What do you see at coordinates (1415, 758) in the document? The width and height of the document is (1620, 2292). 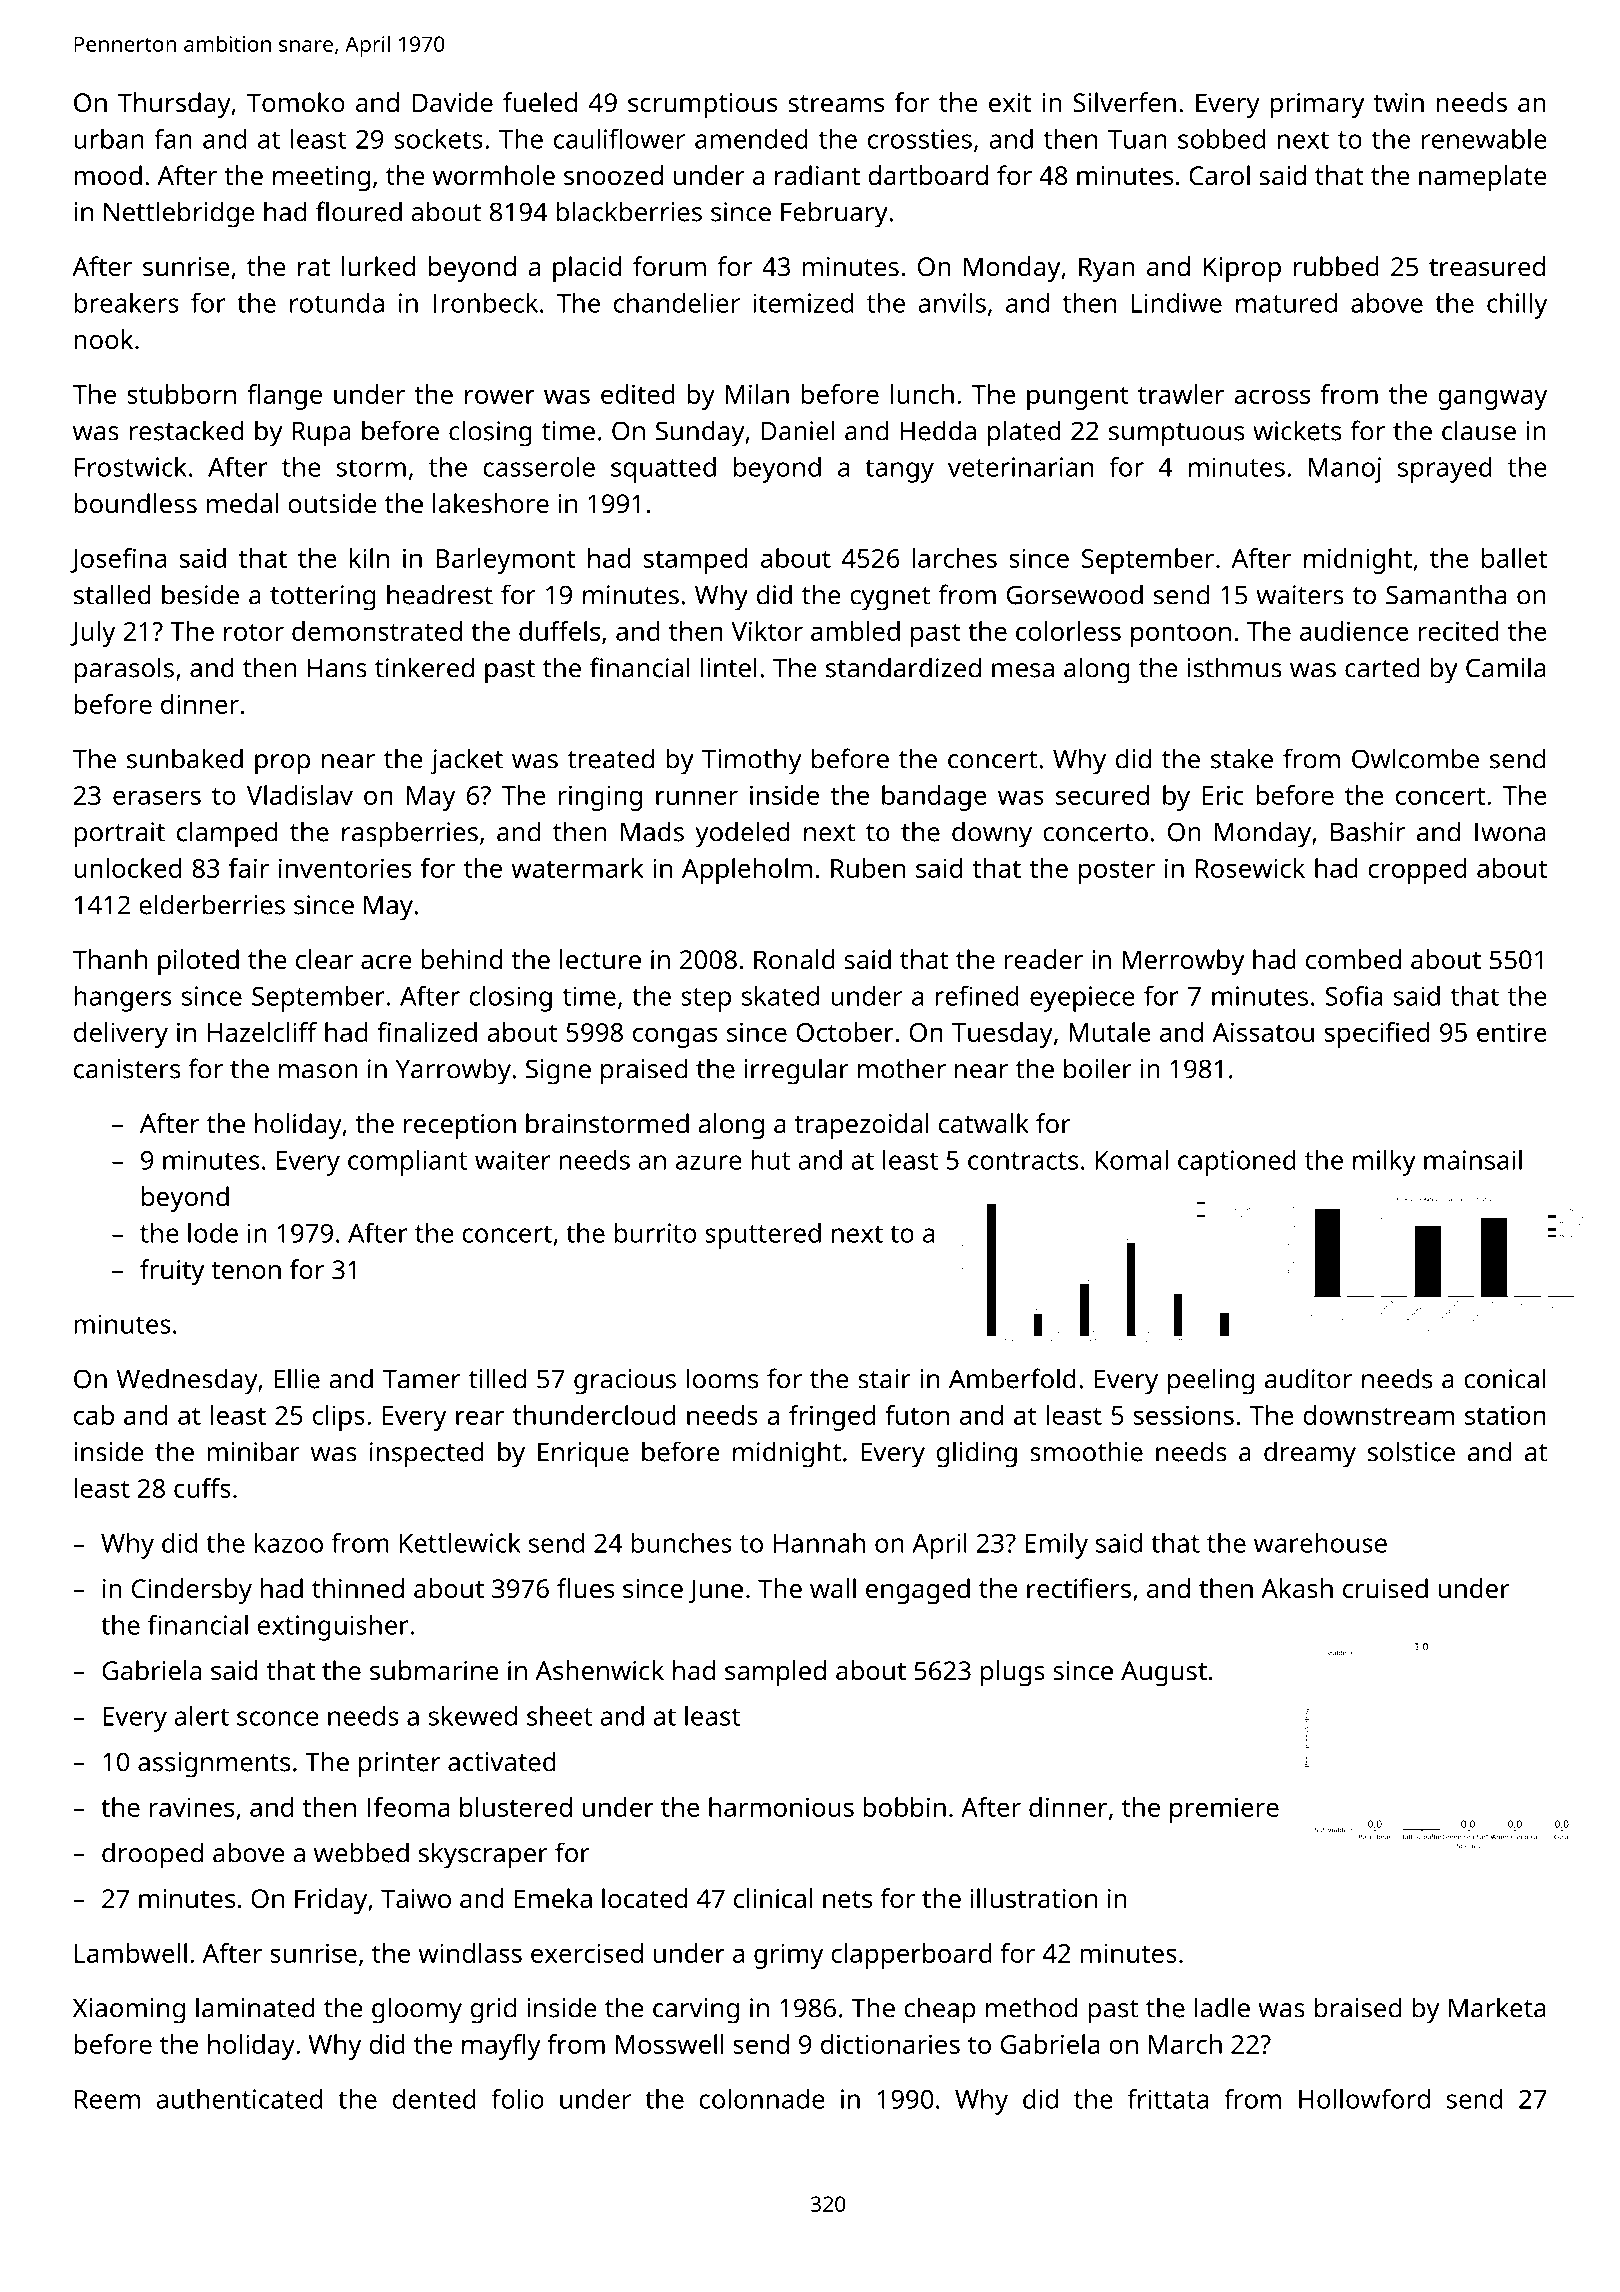 I see `Owlcombe` at bounding box center [1415, 758].
